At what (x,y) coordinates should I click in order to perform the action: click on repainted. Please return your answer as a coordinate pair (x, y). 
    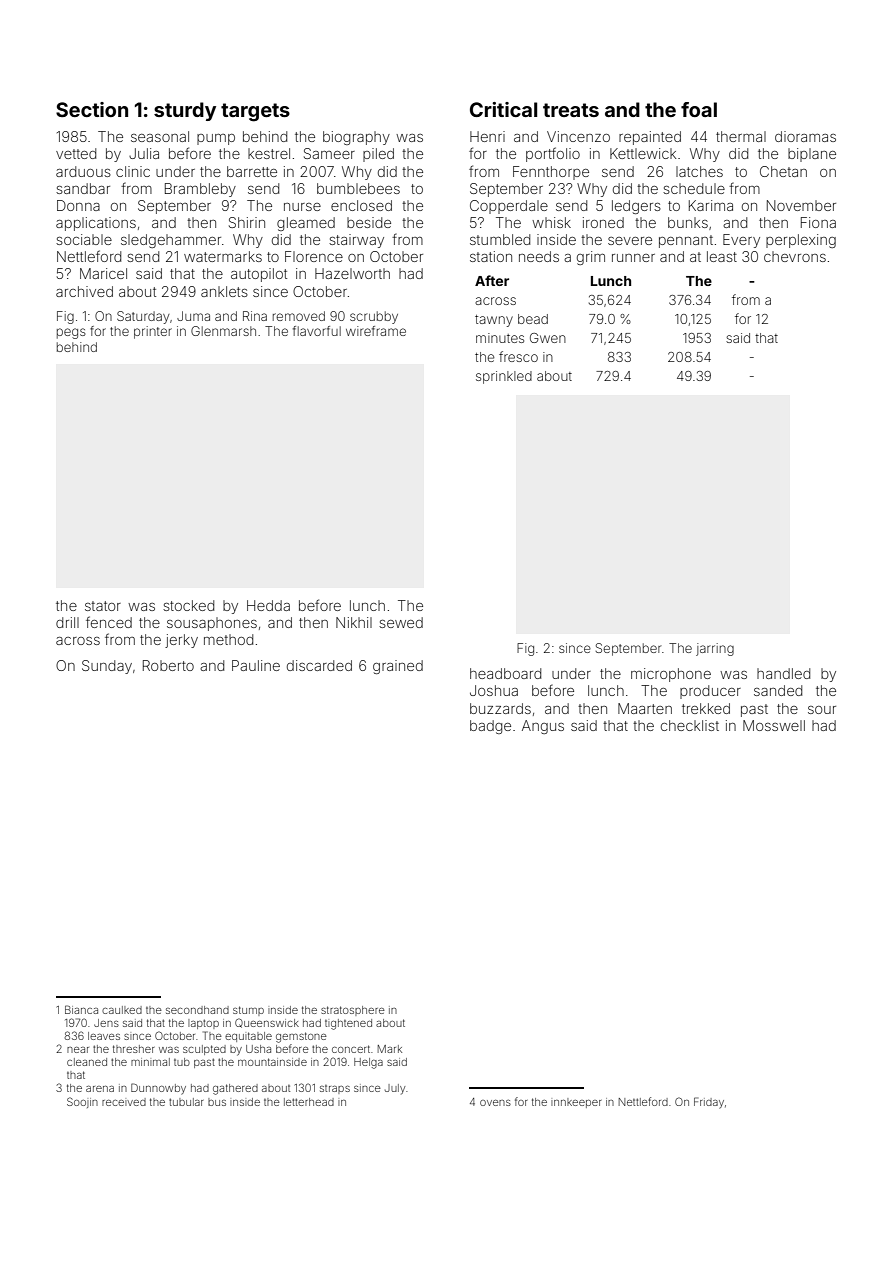
    Looking at the image, I should click on (650, 138).
